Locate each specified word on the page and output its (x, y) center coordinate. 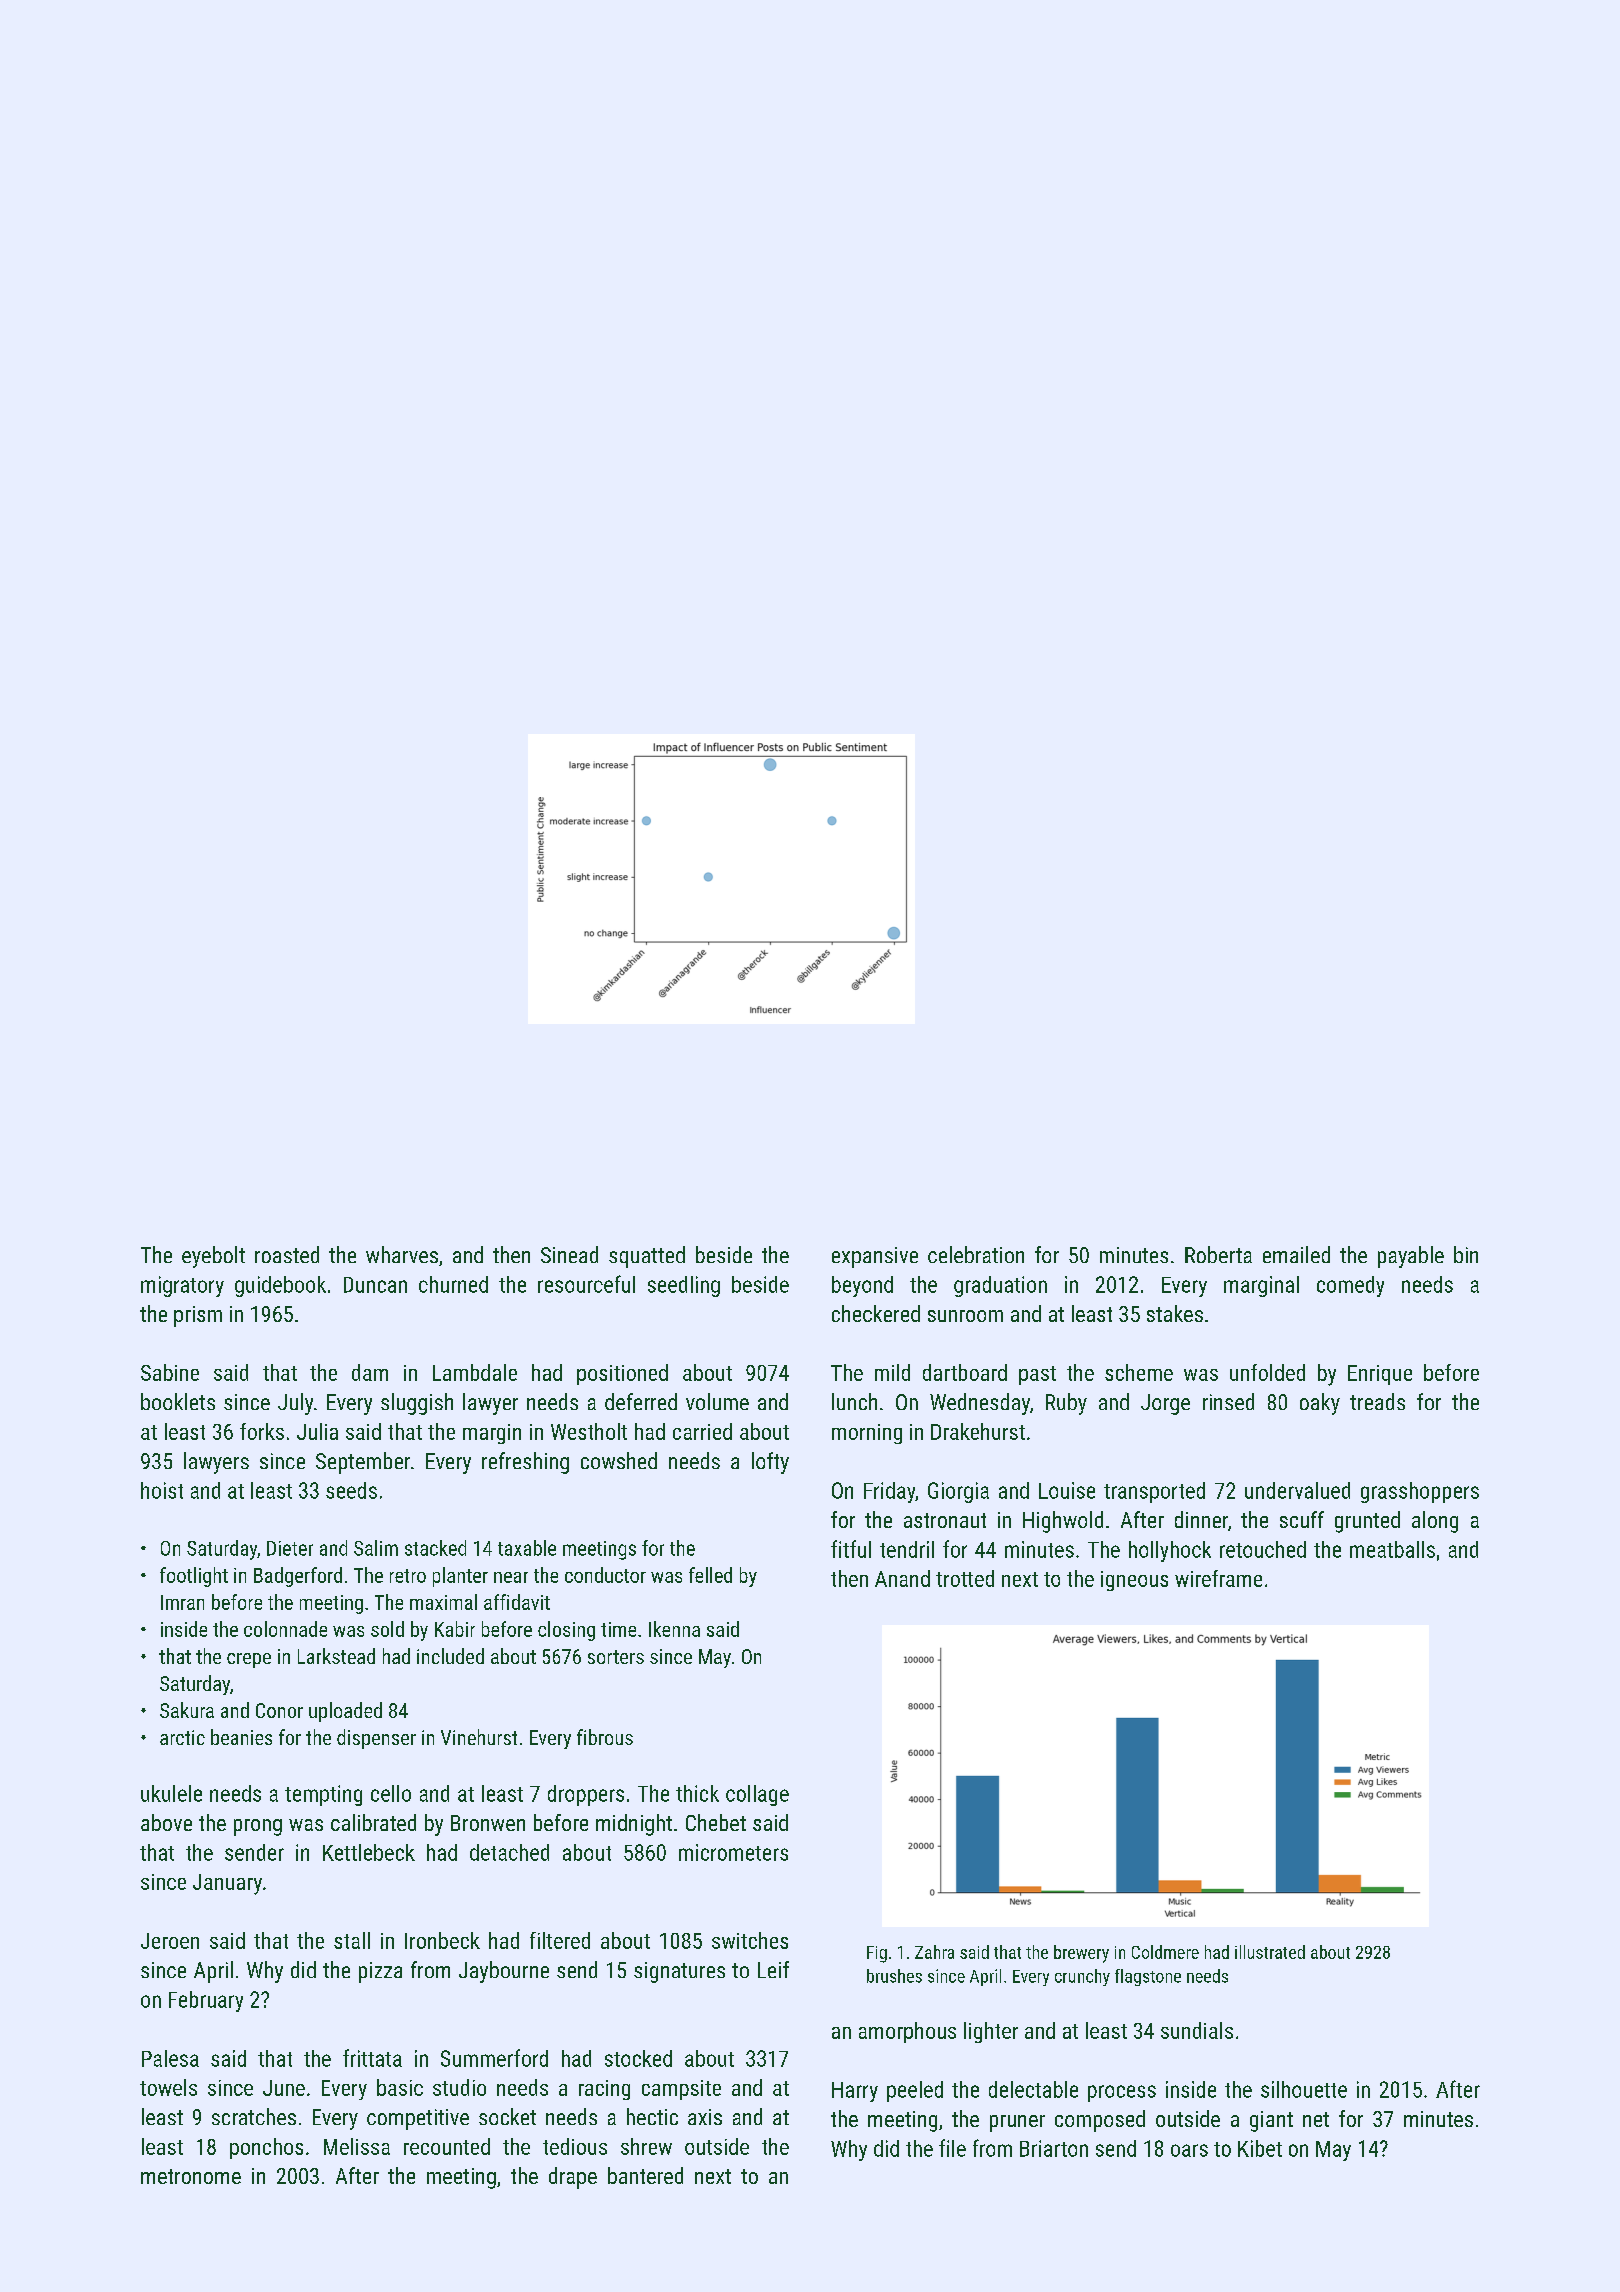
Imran (182, 1602)
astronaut (945, 1520)
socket (507, 2116)
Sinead (569, 1254)
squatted (647, 1257)
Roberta (1218, 1254)
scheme (1139, 1372)
